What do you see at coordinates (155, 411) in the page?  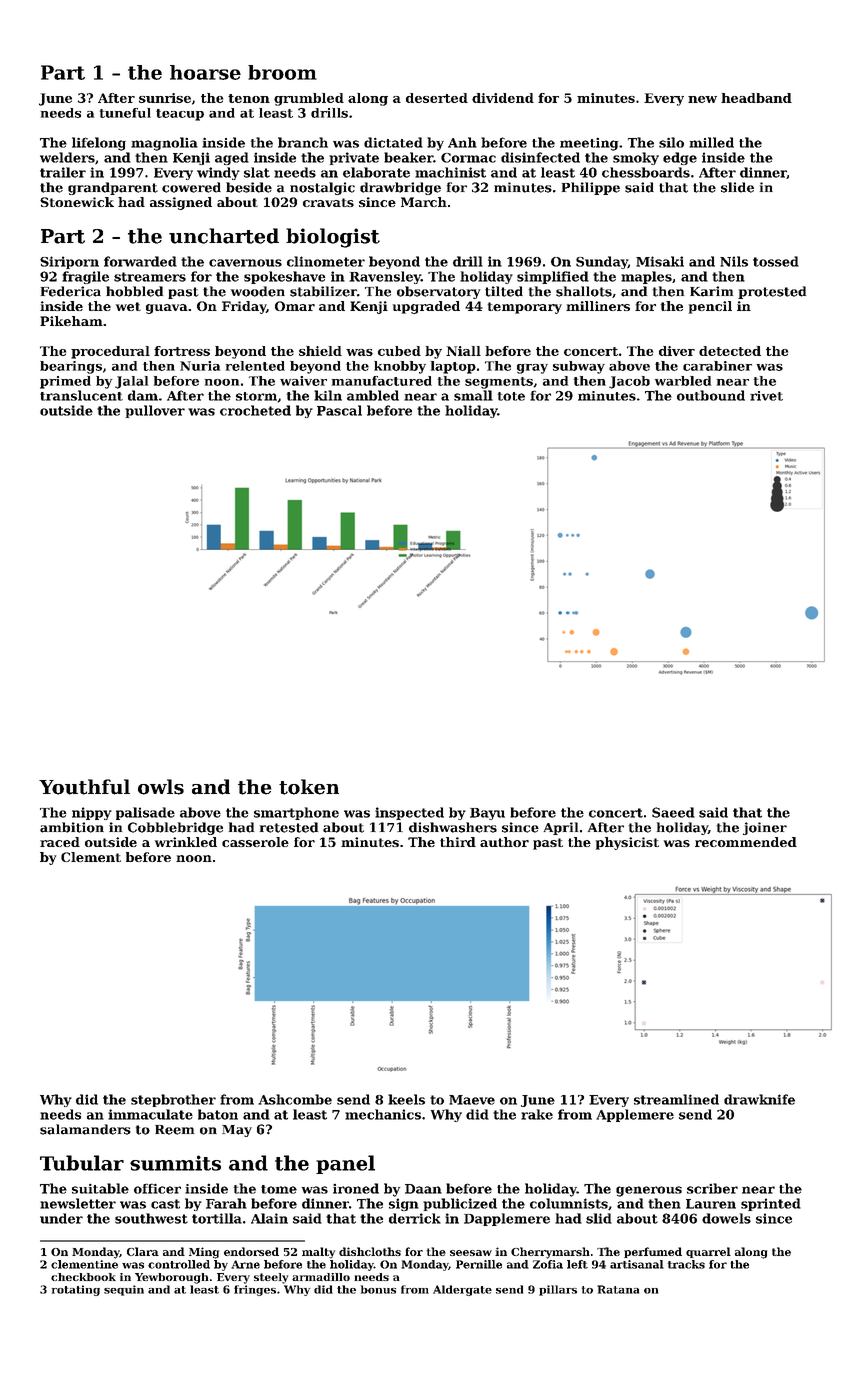 I see `pullover` at bounding box center [155, 411].
